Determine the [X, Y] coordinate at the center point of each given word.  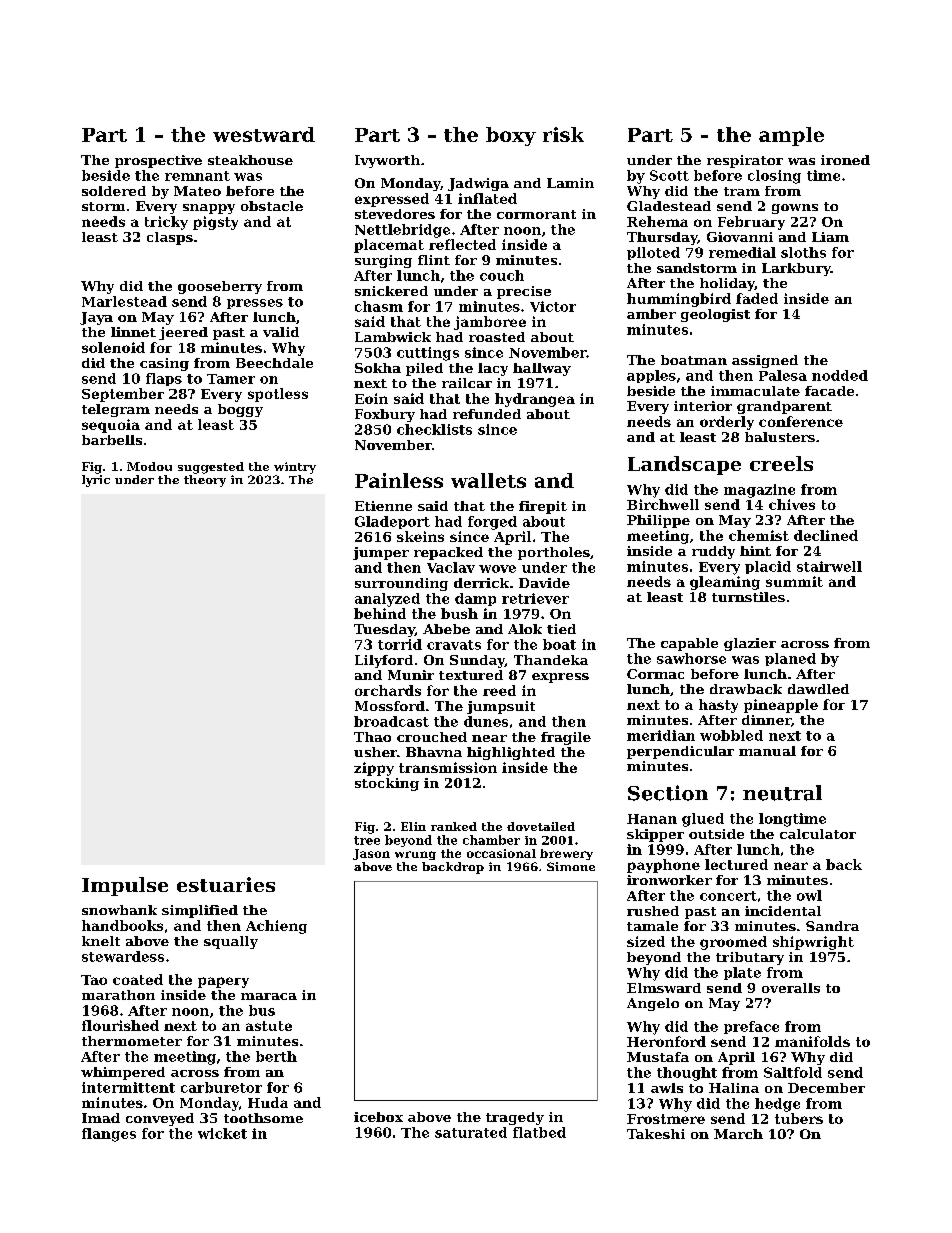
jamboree [490, 323]
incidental [783, 911]
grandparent [784, 407]
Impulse [125, 886]
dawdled [818, 689]
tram [742, 191]
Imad [101, 1118]
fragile [566, 738]
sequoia [111, 426]
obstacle [272, 206]
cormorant [536, 214]
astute [269, 1026]
